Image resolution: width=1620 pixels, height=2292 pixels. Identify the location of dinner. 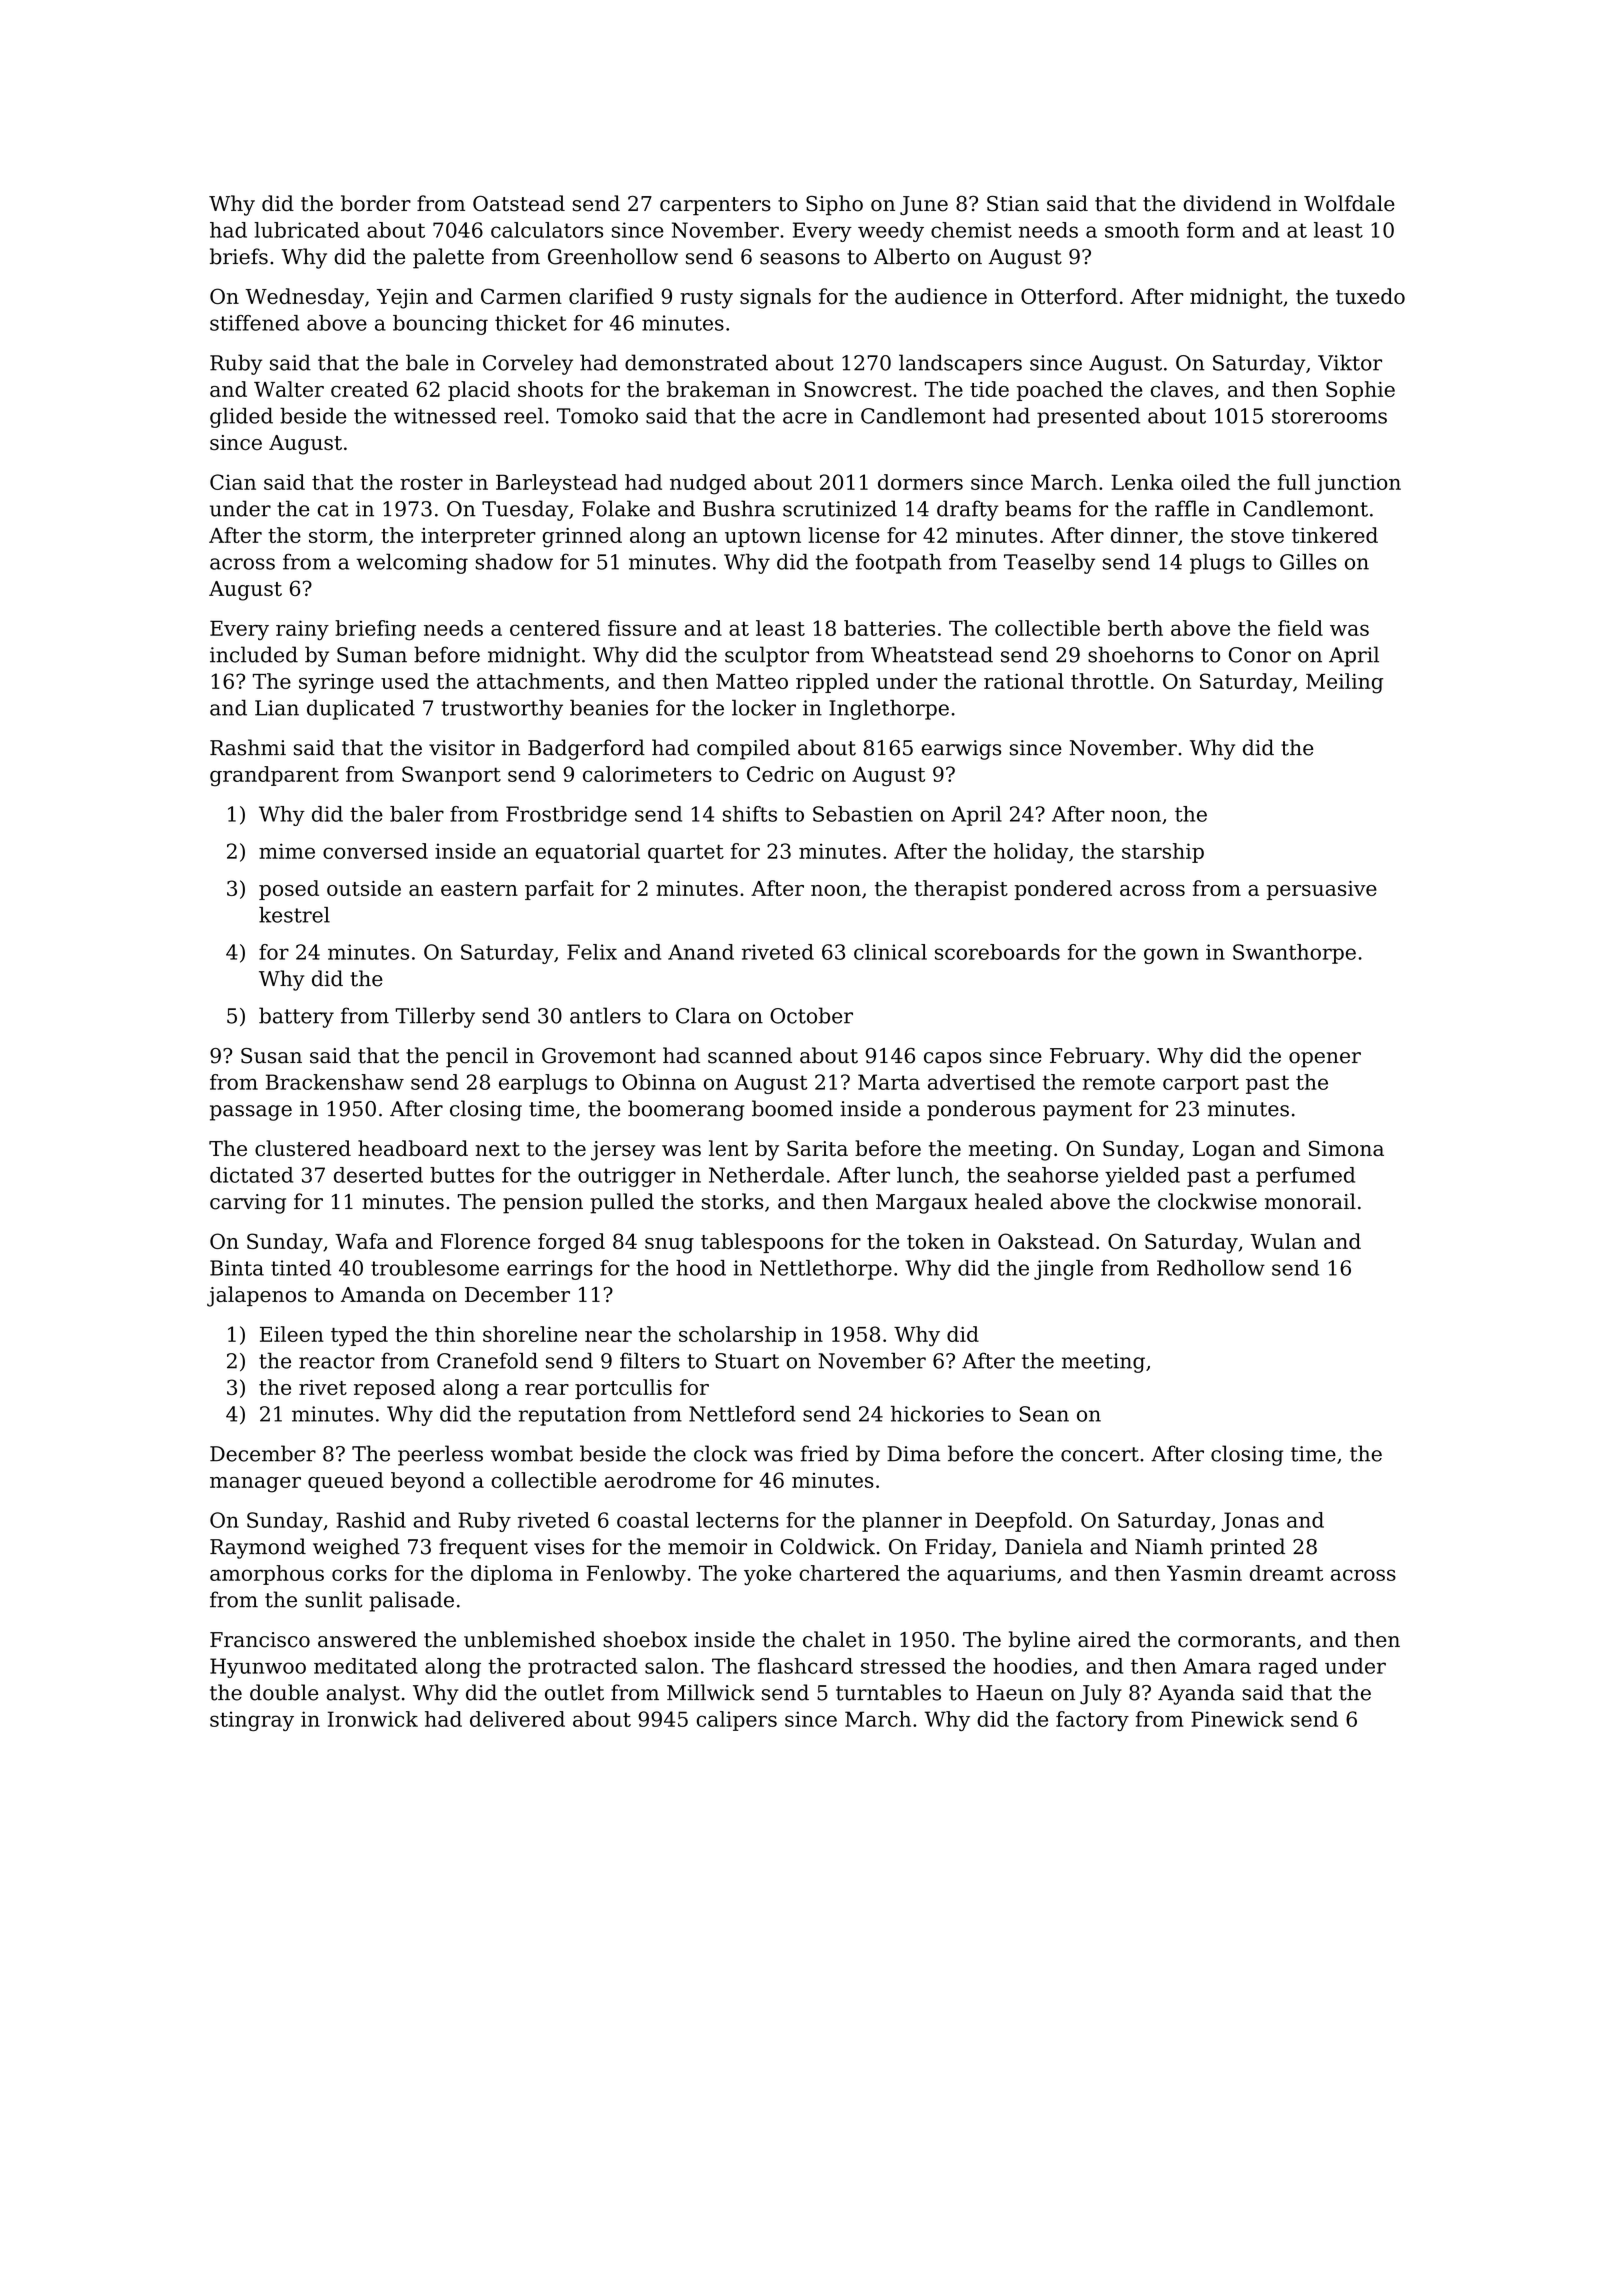
(1144, 535).
